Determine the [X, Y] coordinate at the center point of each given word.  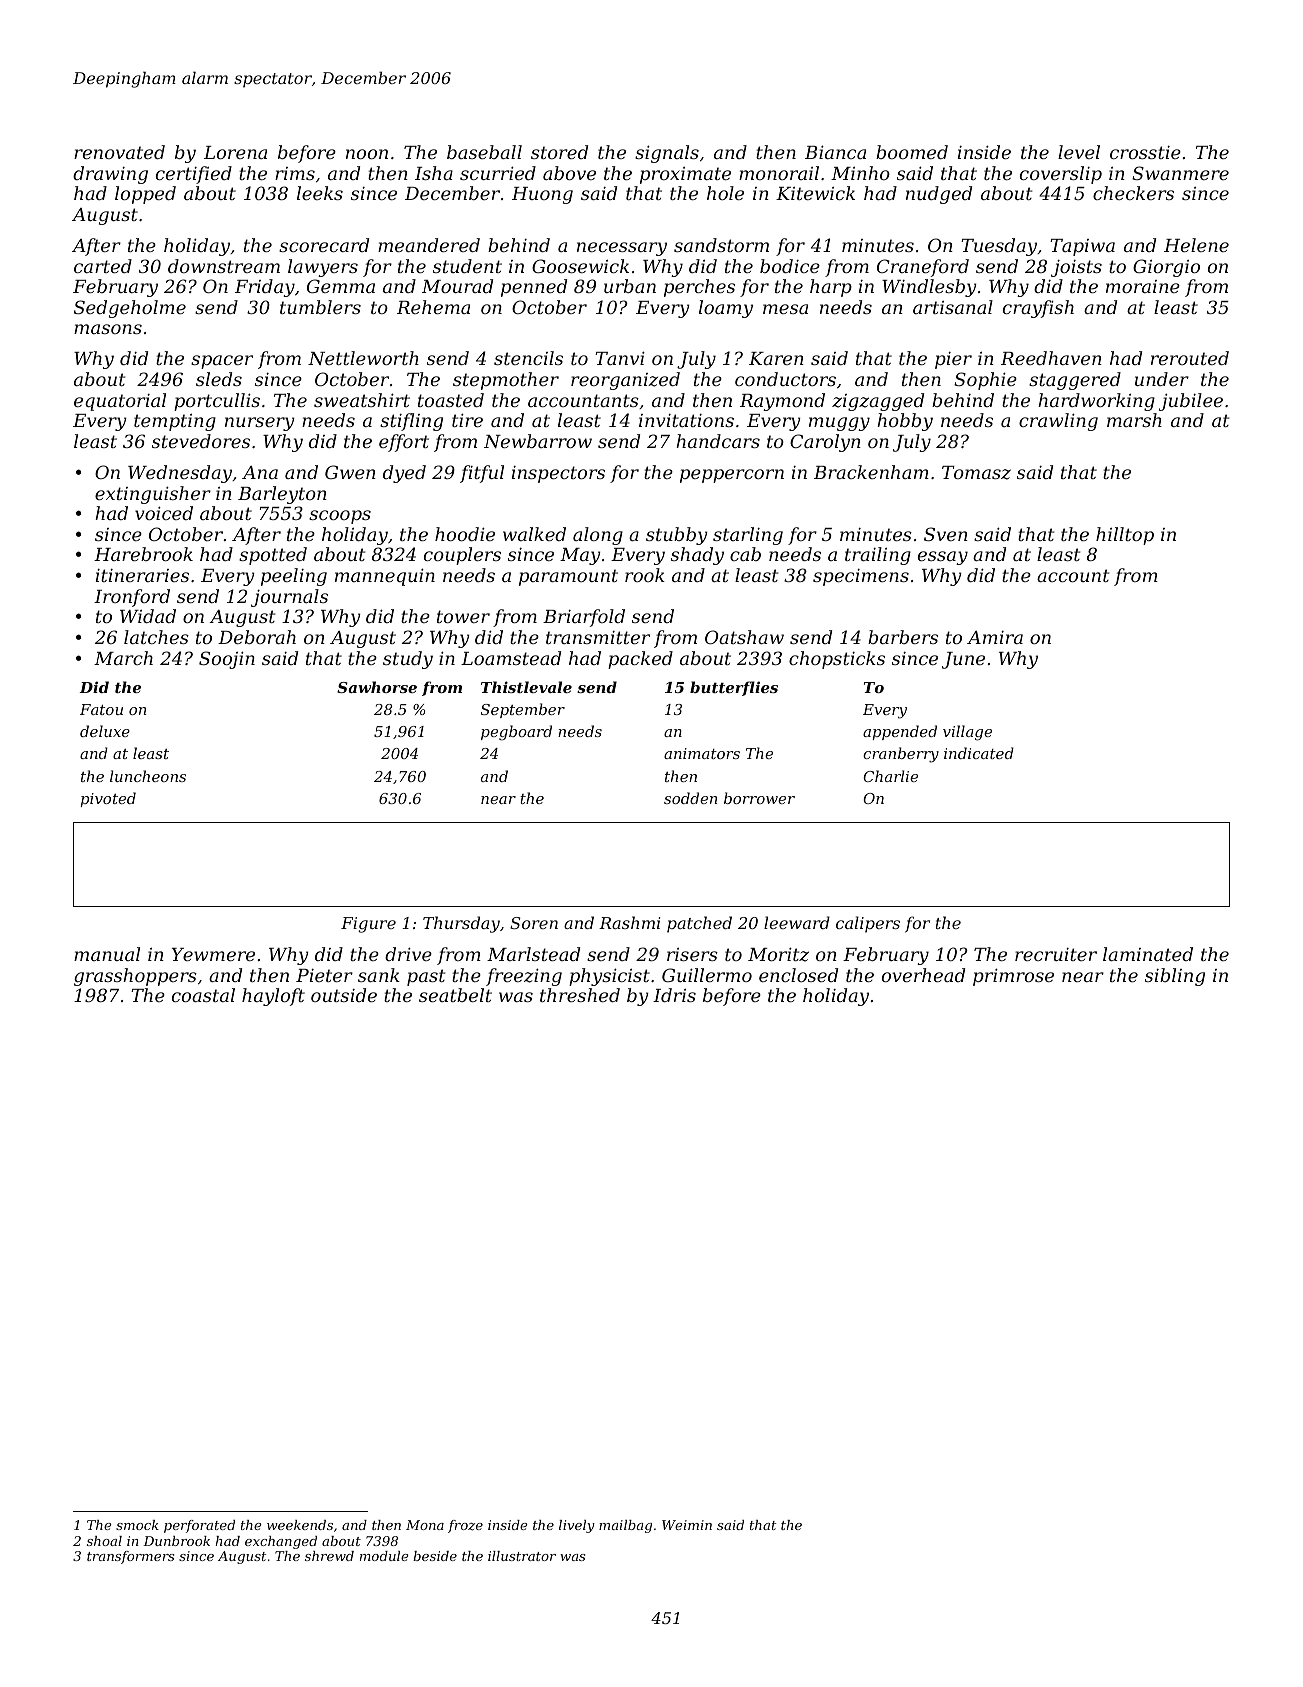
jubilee [1191, 402]
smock [137, 1525]
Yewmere [213, 954]
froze [465, 1526]
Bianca [835, 152]
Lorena [235, 152]
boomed [912, 152]
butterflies [734, 688]
